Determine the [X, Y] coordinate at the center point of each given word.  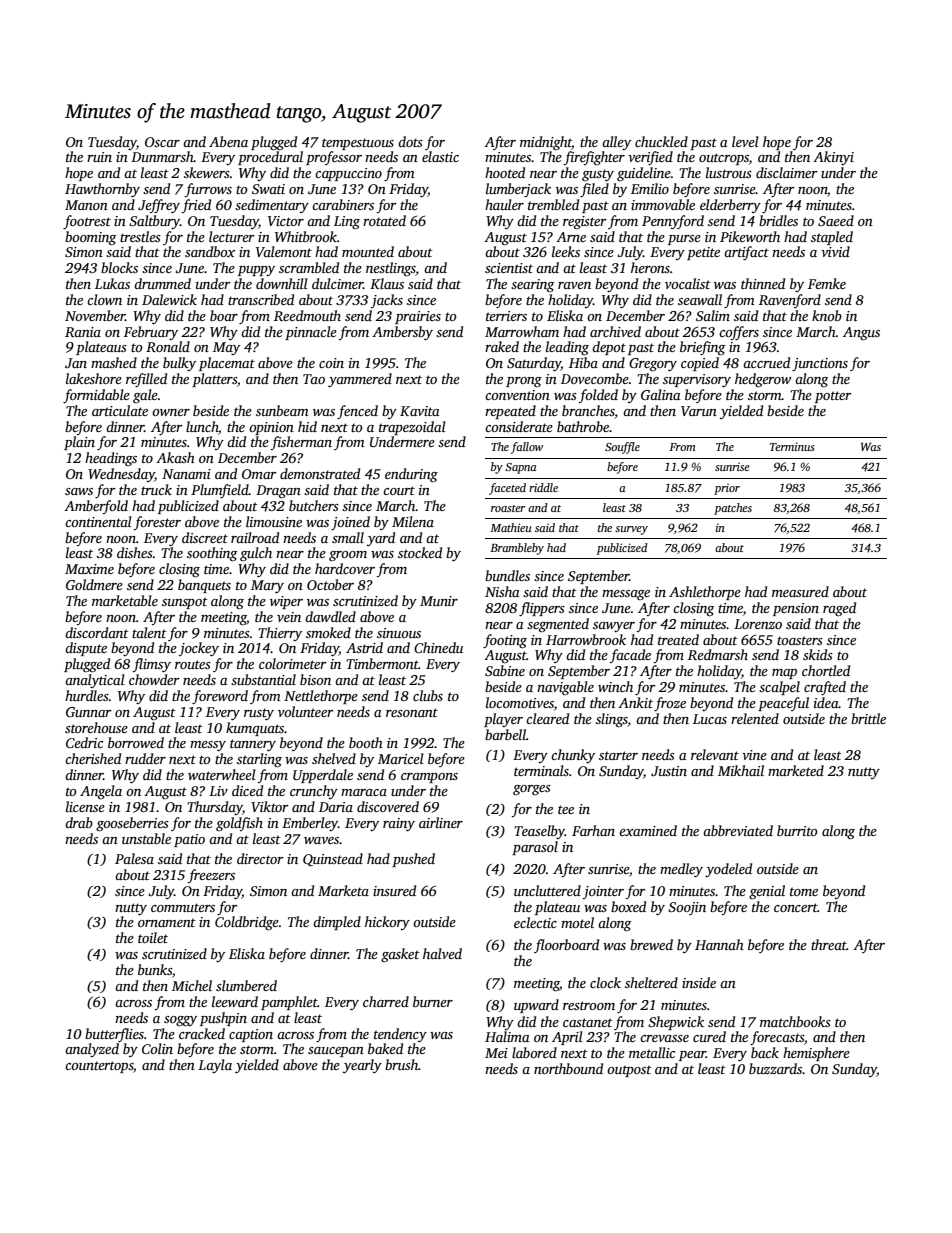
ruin [99, 157]
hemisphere [816, 1054]
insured [394, 890]
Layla [215, 1066]
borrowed [136, 742]
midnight [546, 143]
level [745, 141]
